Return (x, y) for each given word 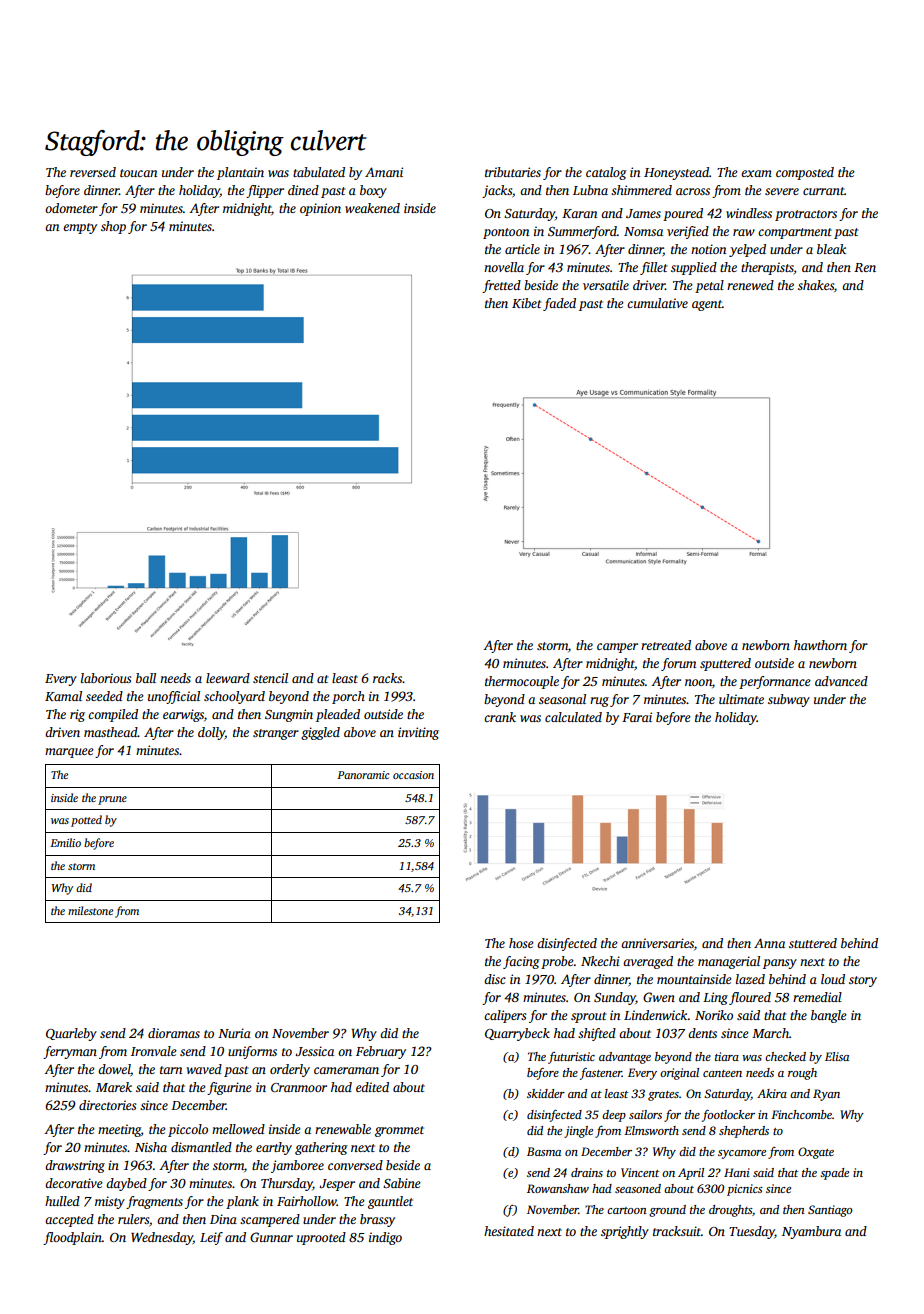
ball (146, 678)
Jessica (314, 1051)
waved (204, 1069)
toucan (138, 173)
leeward (228, 678)
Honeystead (676, 173)
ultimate (741, 699)
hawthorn (820, 645)
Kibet (526, 303)
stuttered (813, 943)
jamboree (297, 1166)
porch (348, 697)
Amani (384, 172)
